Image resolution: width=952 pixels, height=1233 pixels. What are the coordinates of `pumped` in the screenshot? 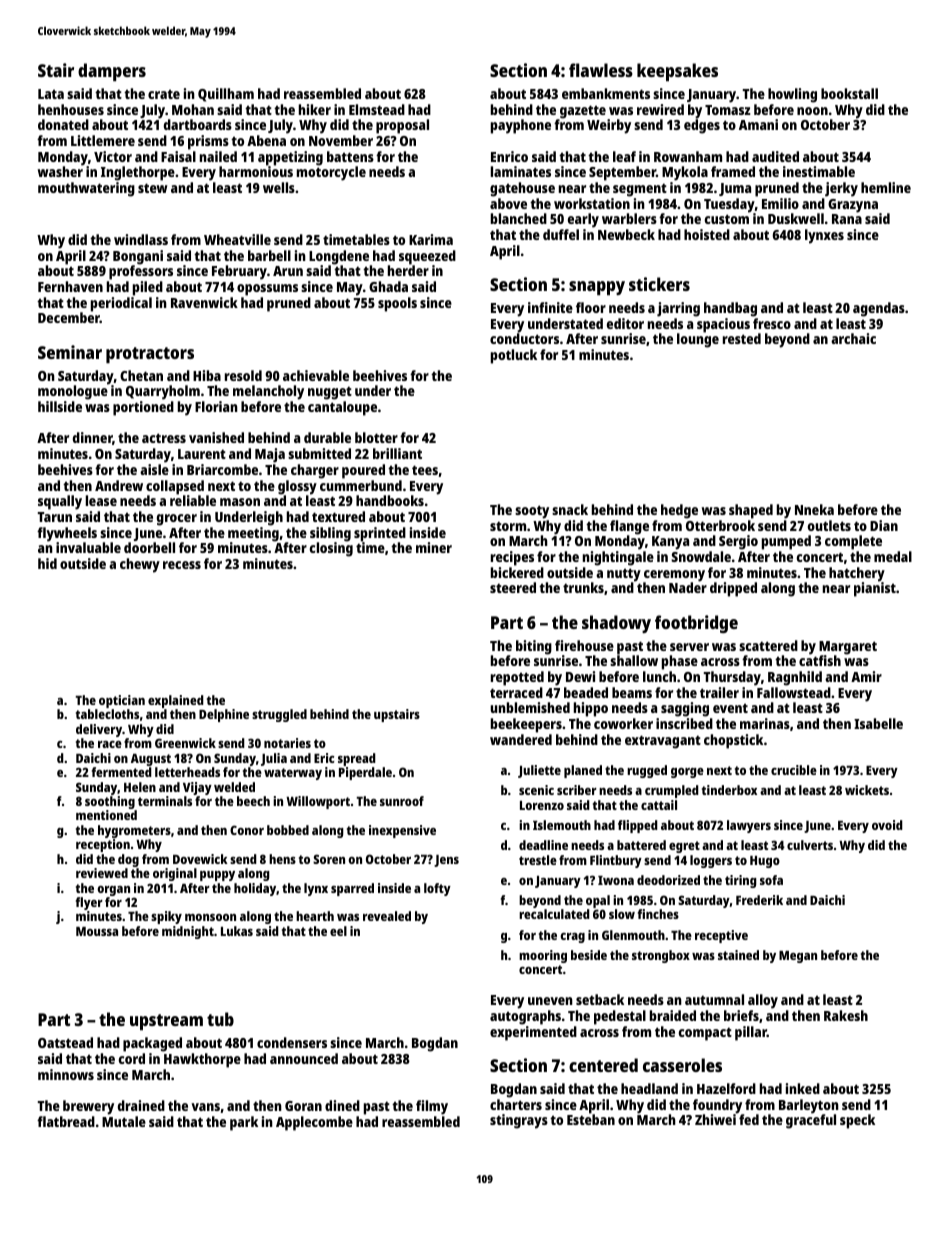 It's located at (786, 542).
